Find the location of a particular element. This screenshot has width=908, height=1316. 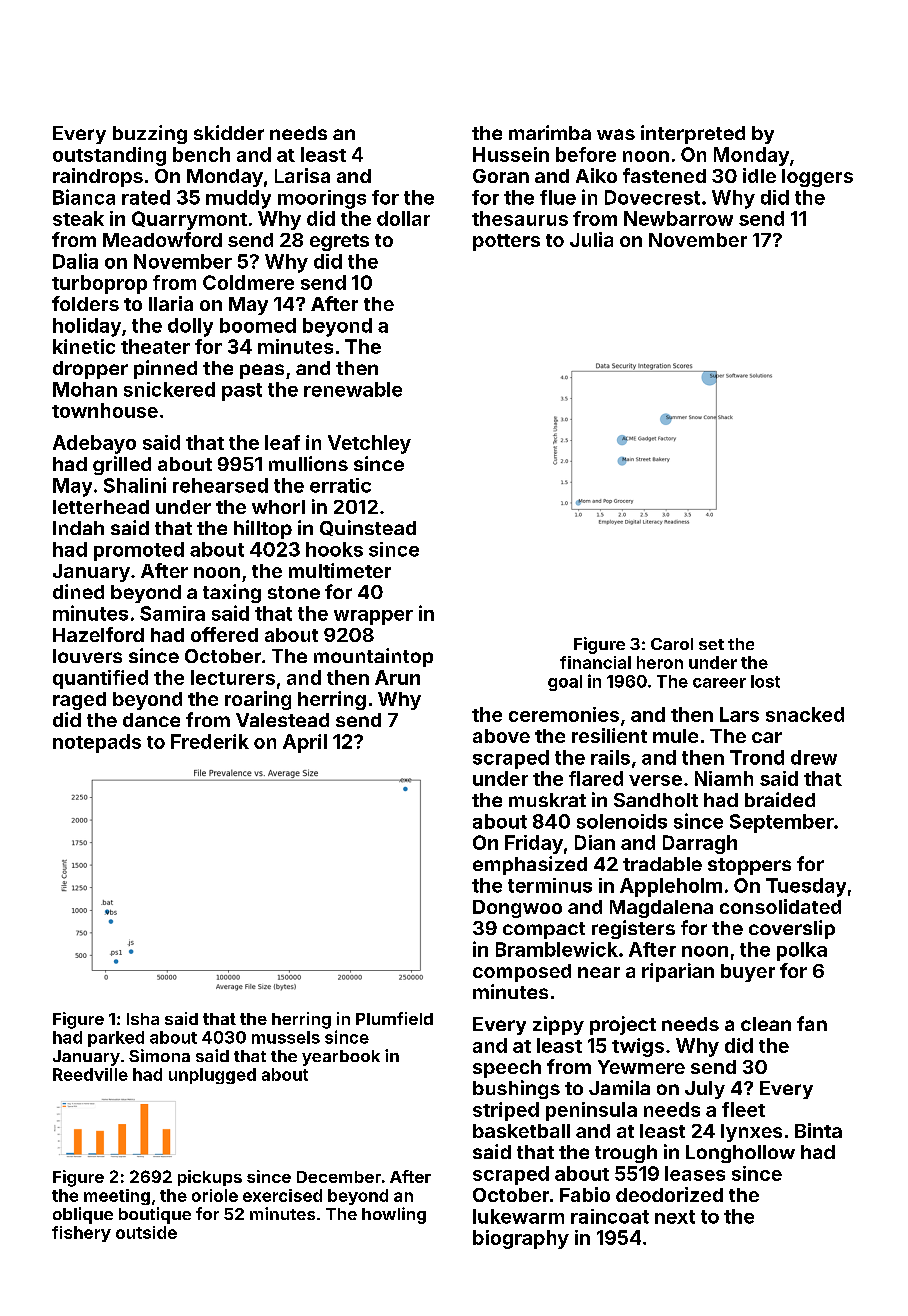

next is located at coordinates (675, 1217).
